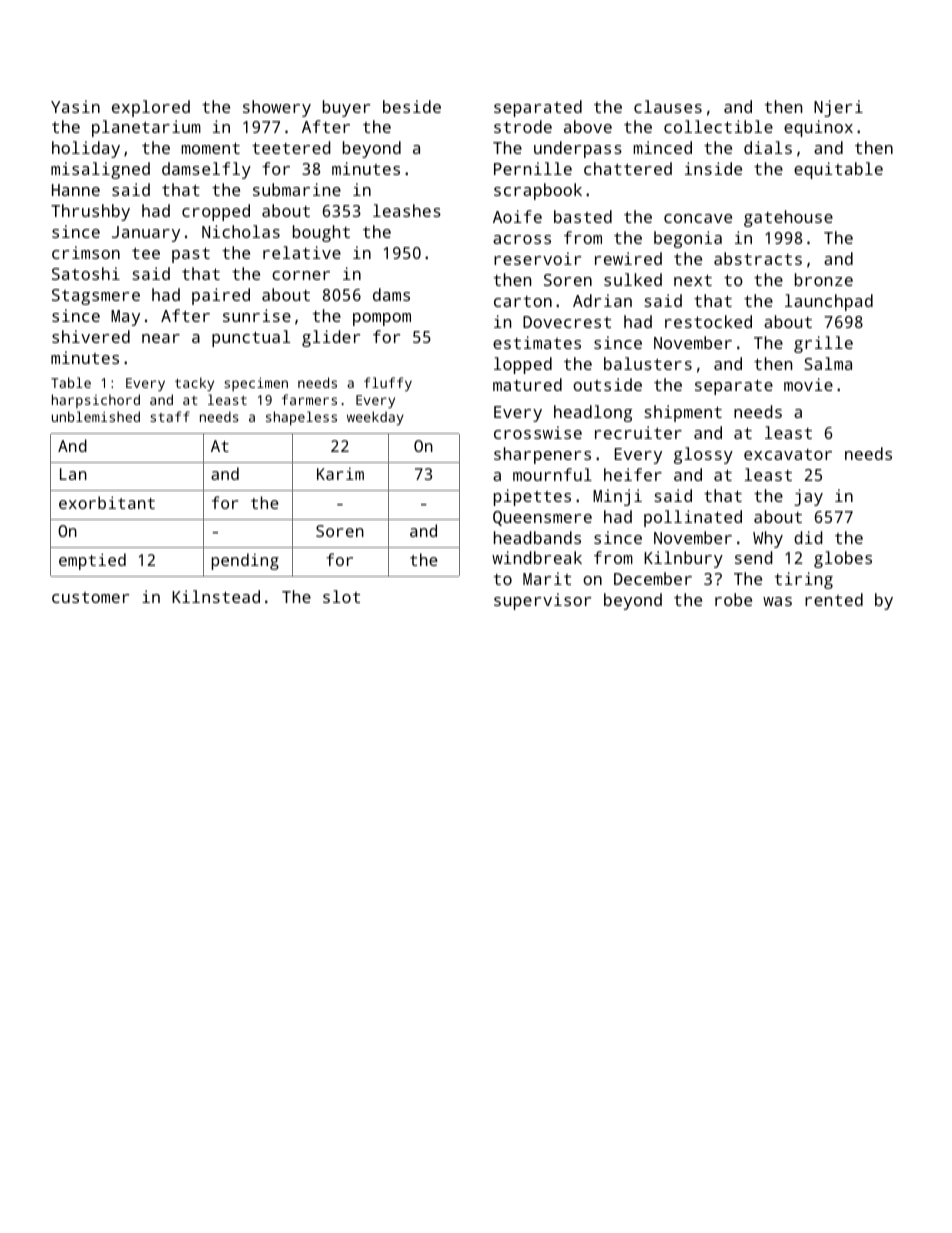  I want to click on specimen, so click(256, 384).
